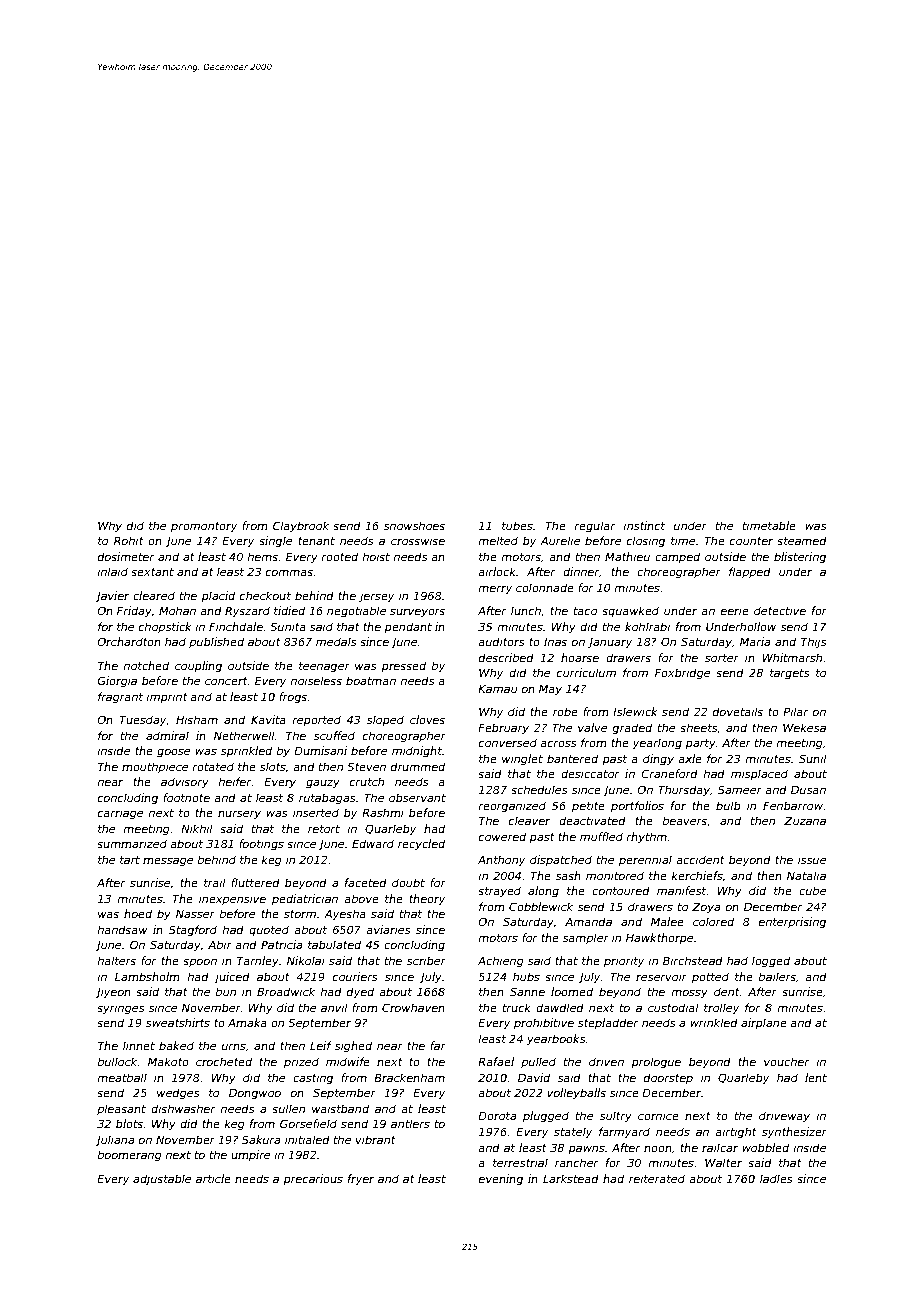 The height and width of the screenshot is (1308, 924). I want to click on schedules, so click(539, 789).
